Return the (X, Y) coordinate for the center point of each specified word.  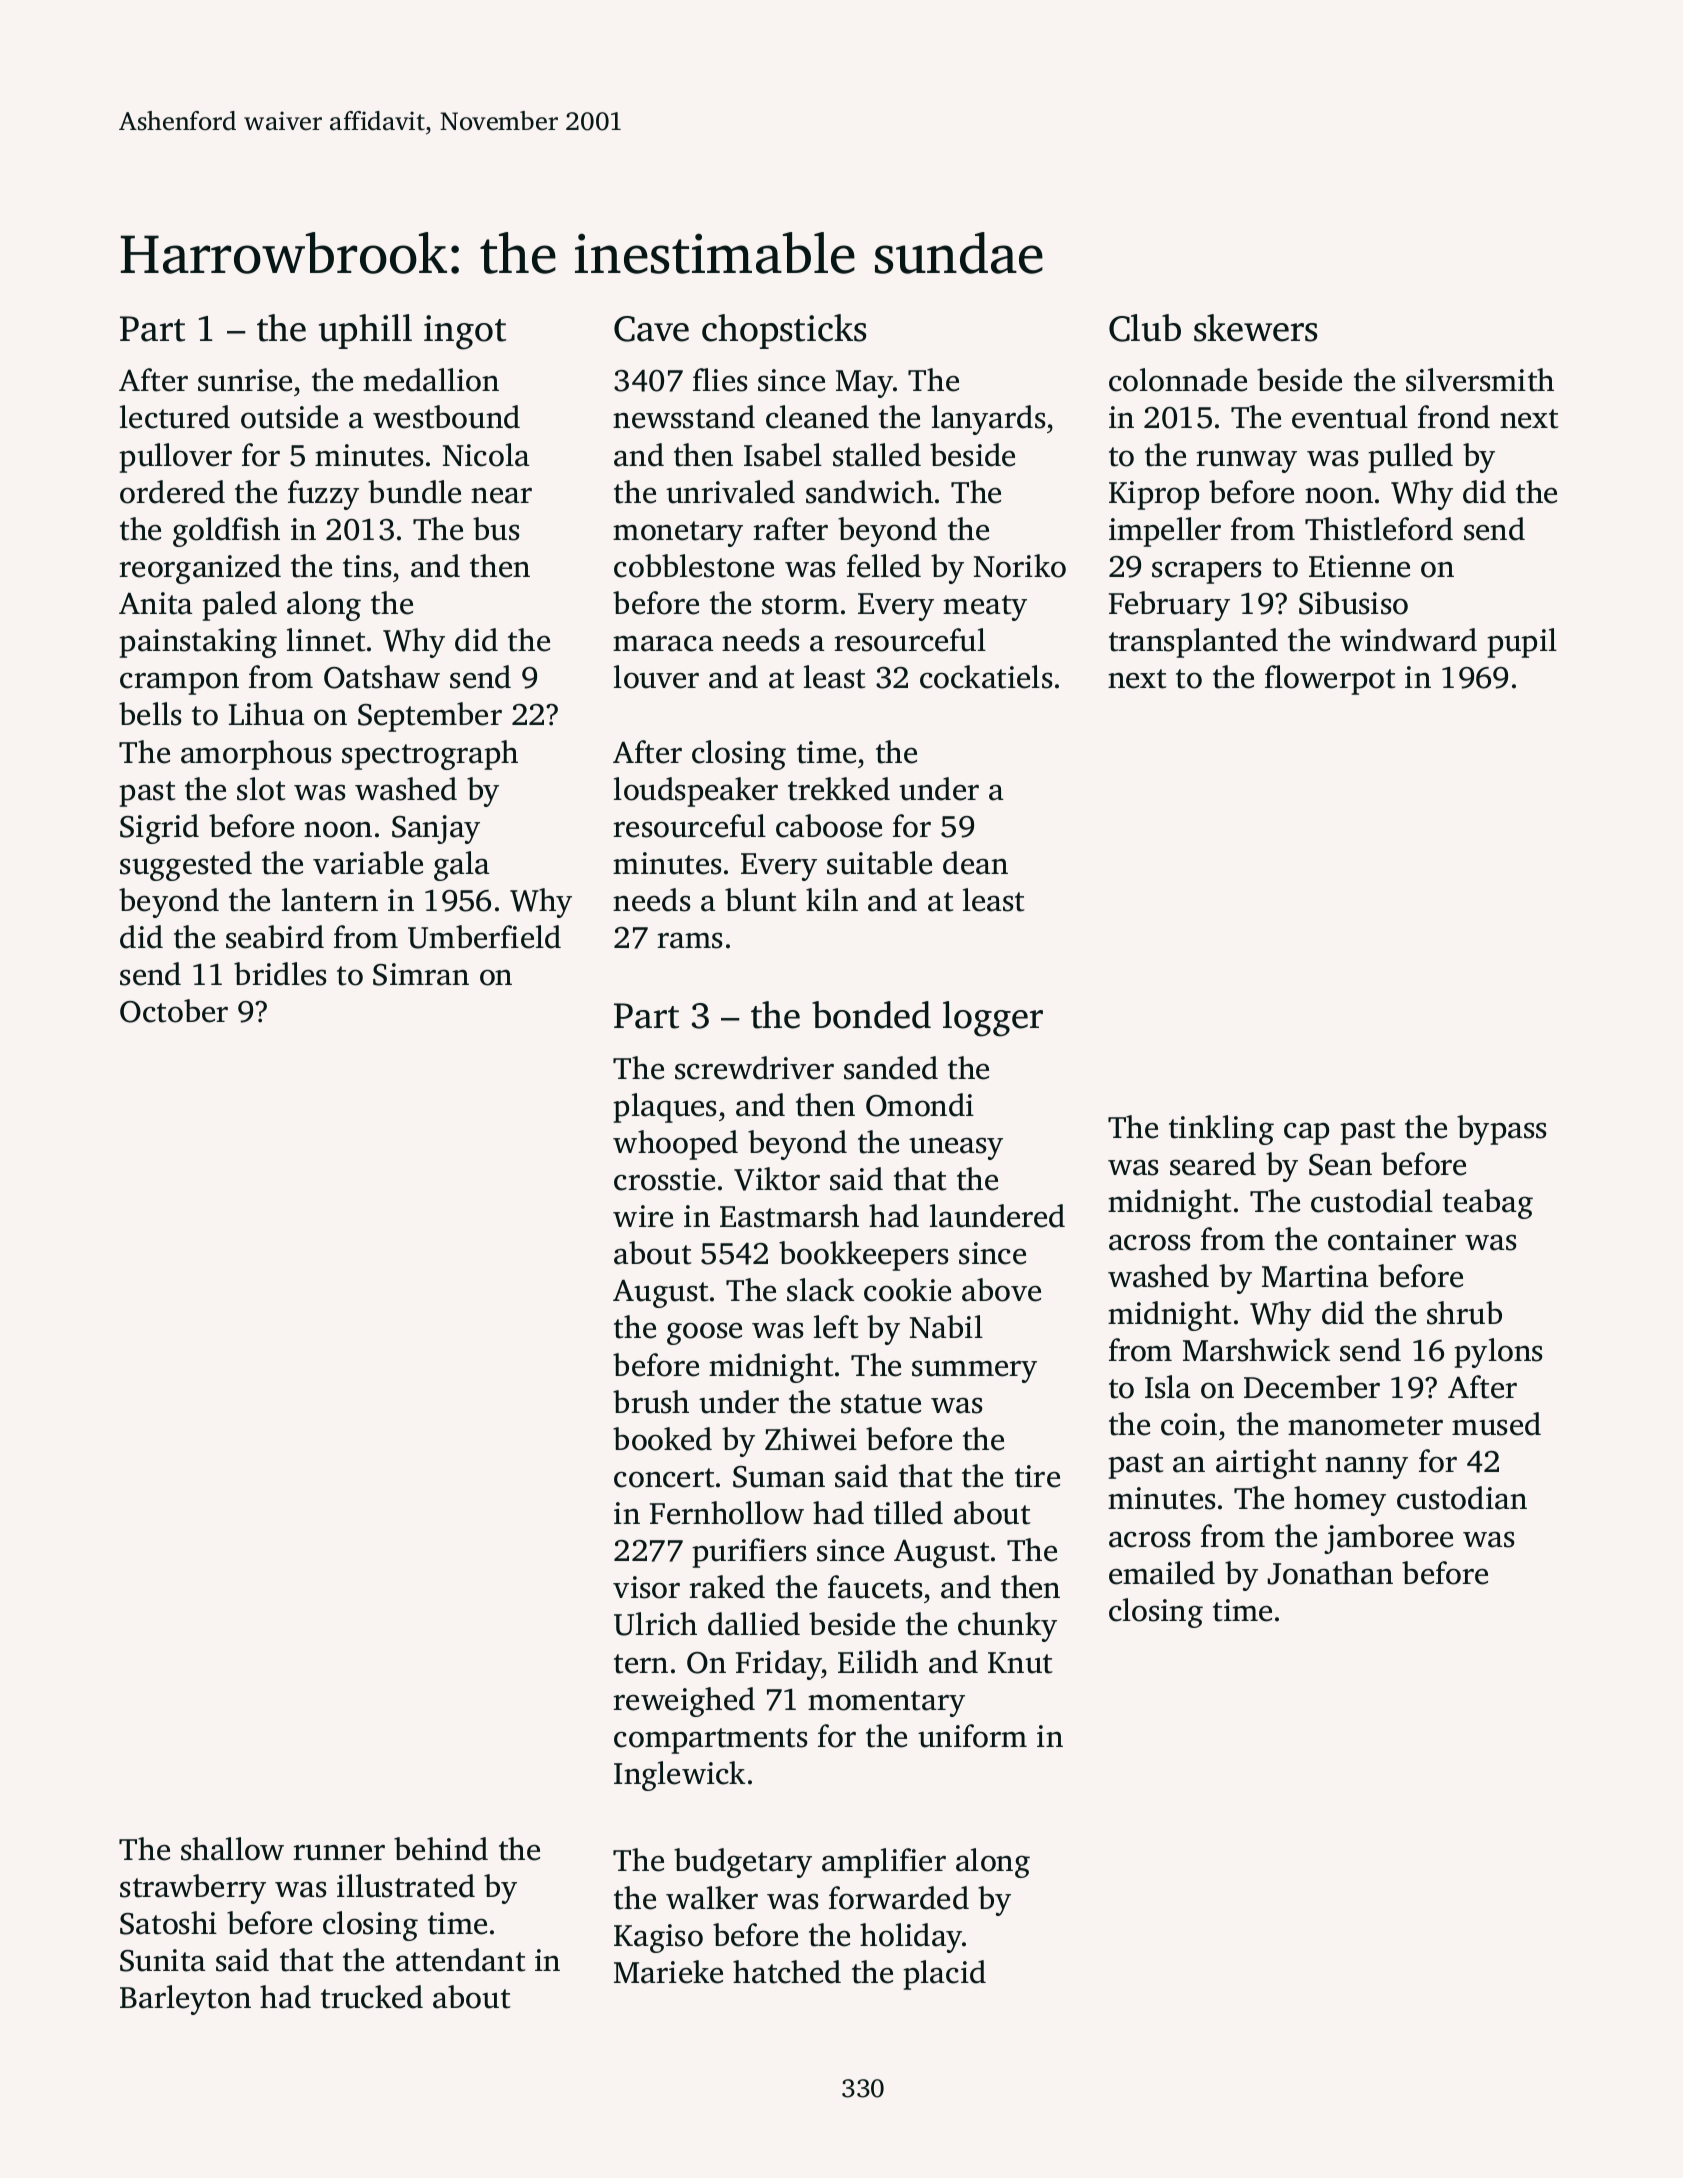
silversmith (1480, 380)
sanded (891, 1068)
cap (1306, 1133)
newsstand (684, 417)
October (174, 1011)
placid (944, 1975)
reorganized (200, 569)
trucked (372, 1997)
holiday (911, 1938)
